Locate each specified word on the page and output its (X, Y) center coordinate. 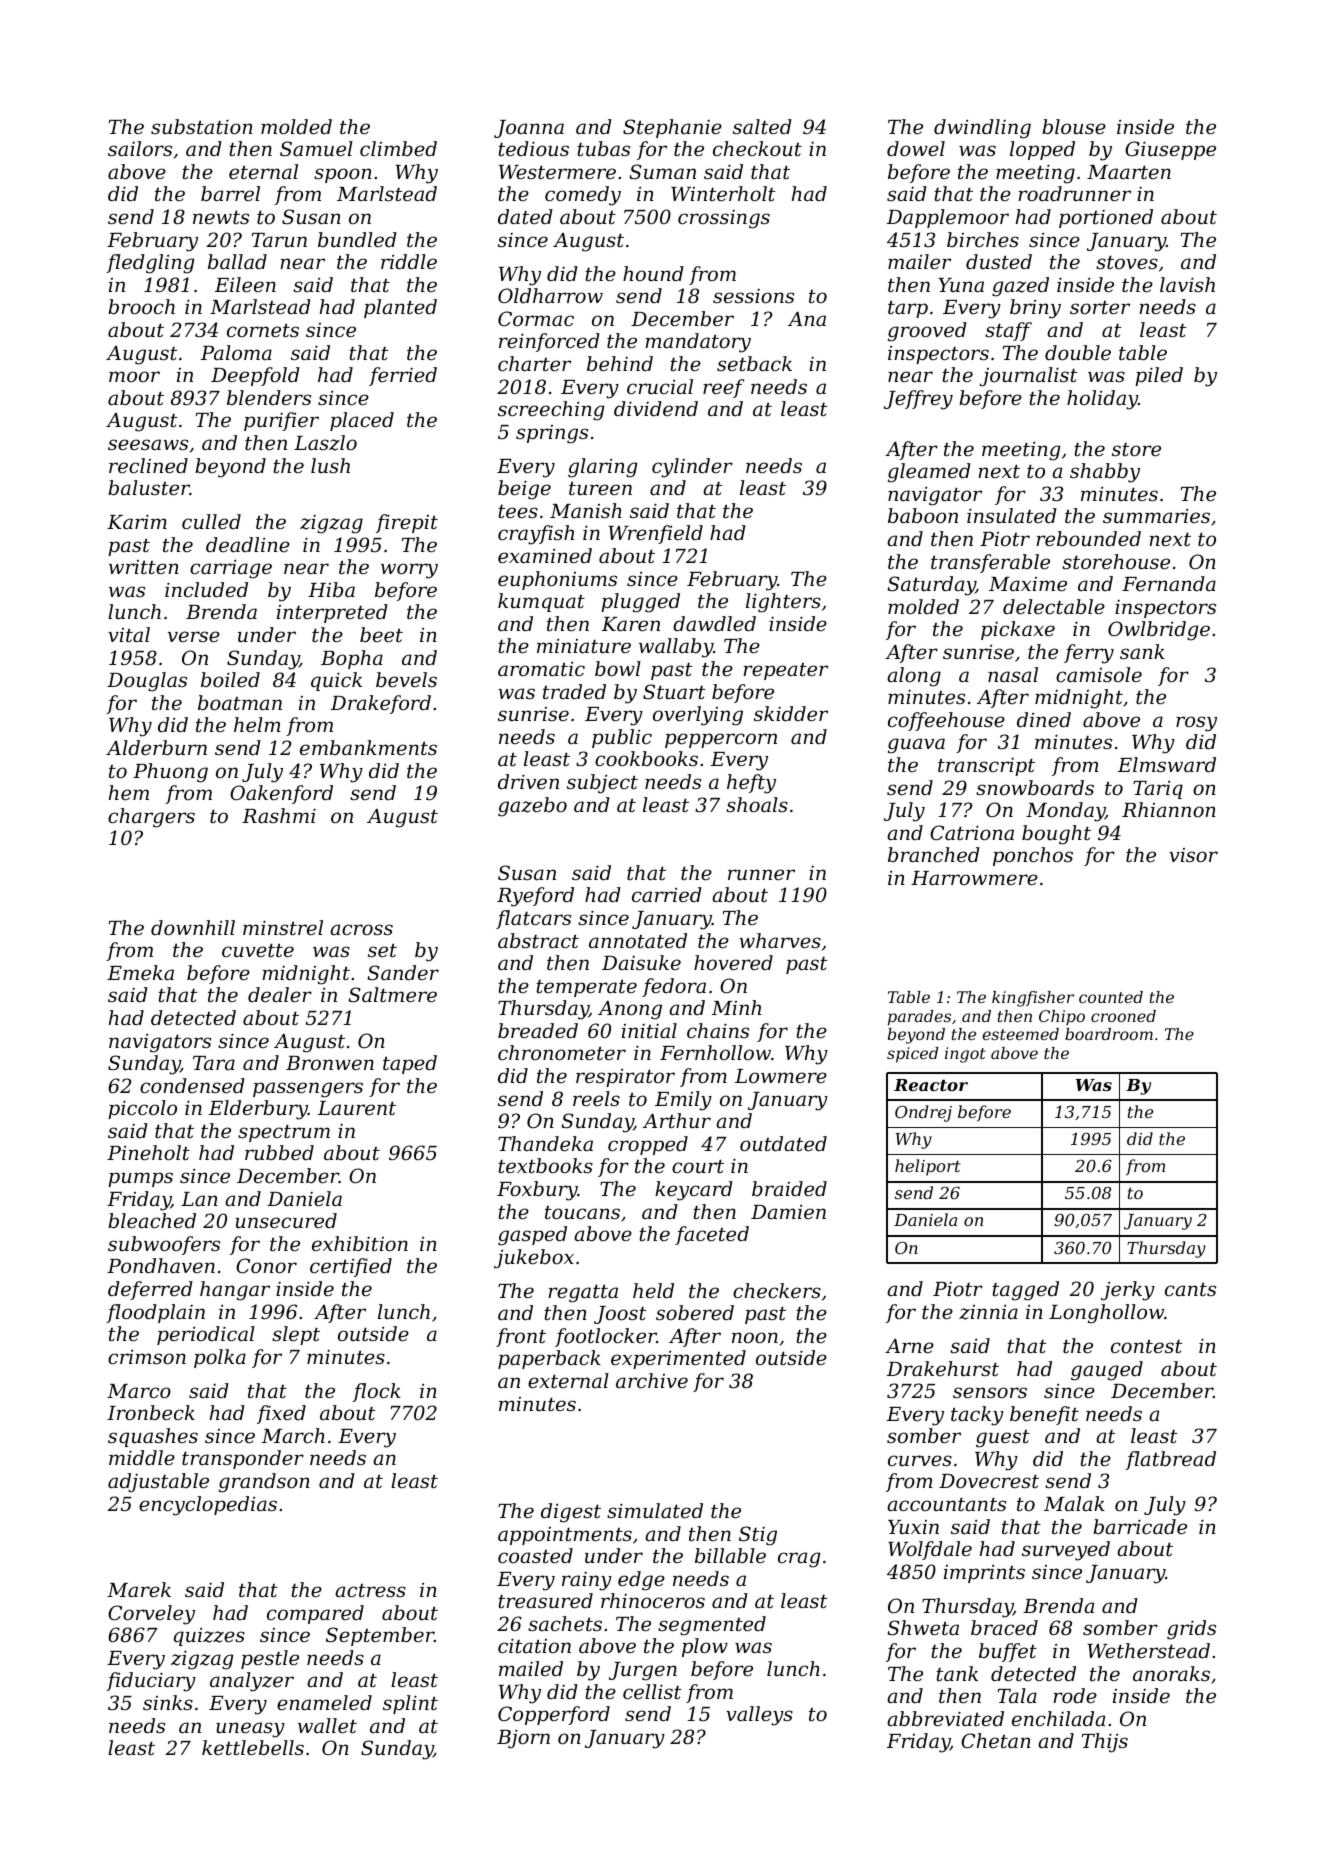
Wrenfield (655, 534)
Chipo (1062, 1018)
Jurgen (643, 1671)
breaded (538, 1030)
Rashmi (279, 815)
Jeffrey (918, 400)
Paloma (236, 352)
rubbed (279, 1152)
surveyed (1066, 1551)
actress (370, 1590)
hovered (733, 962)
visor (1193, 855)
